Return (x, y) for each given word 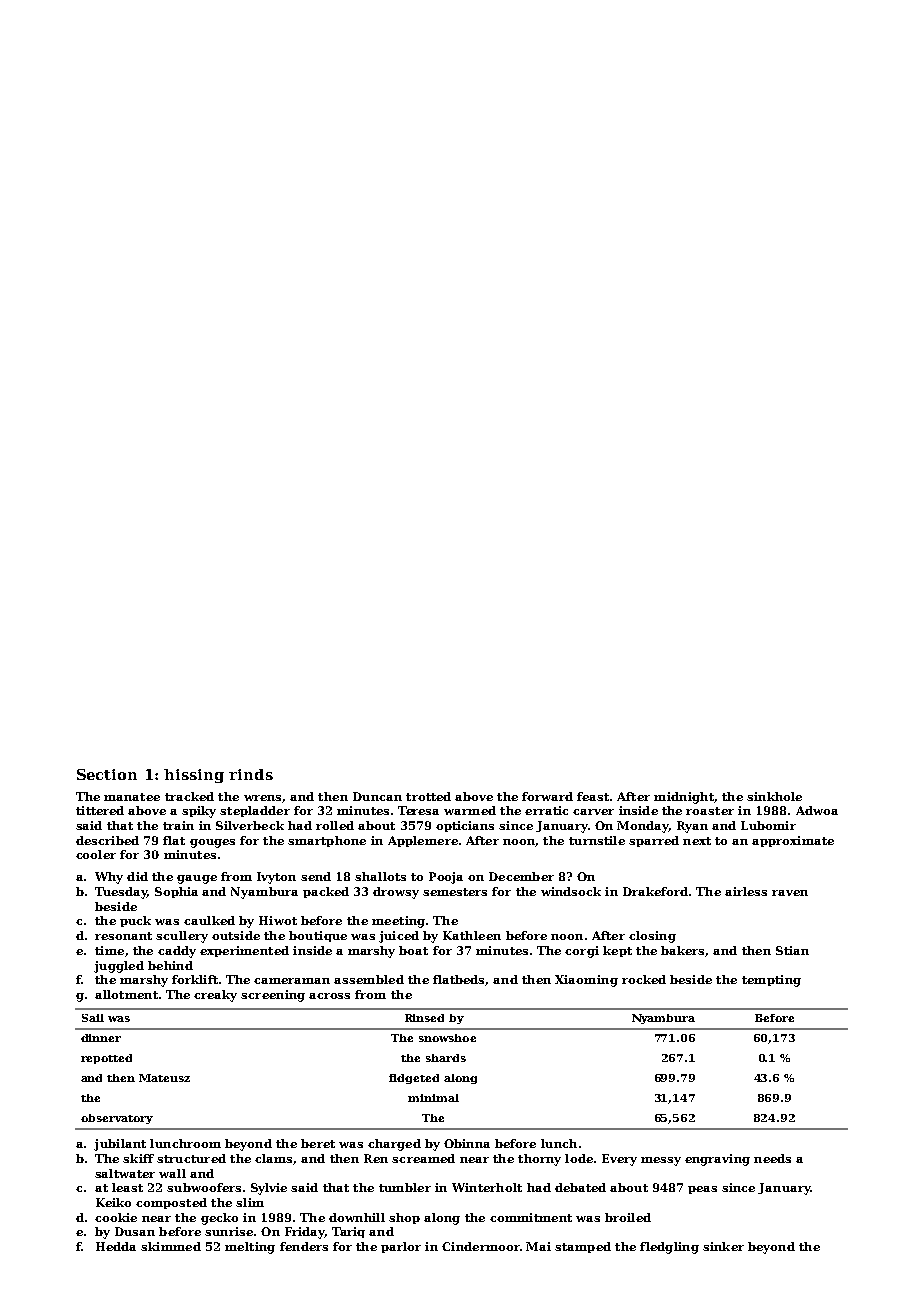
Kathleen (472, 935)
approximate (793, 841)
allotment (126, 994)
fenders (304, 1246)
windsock (571, 891)
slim (250, 1202)
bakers (682, 950)
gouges (212, 843)
